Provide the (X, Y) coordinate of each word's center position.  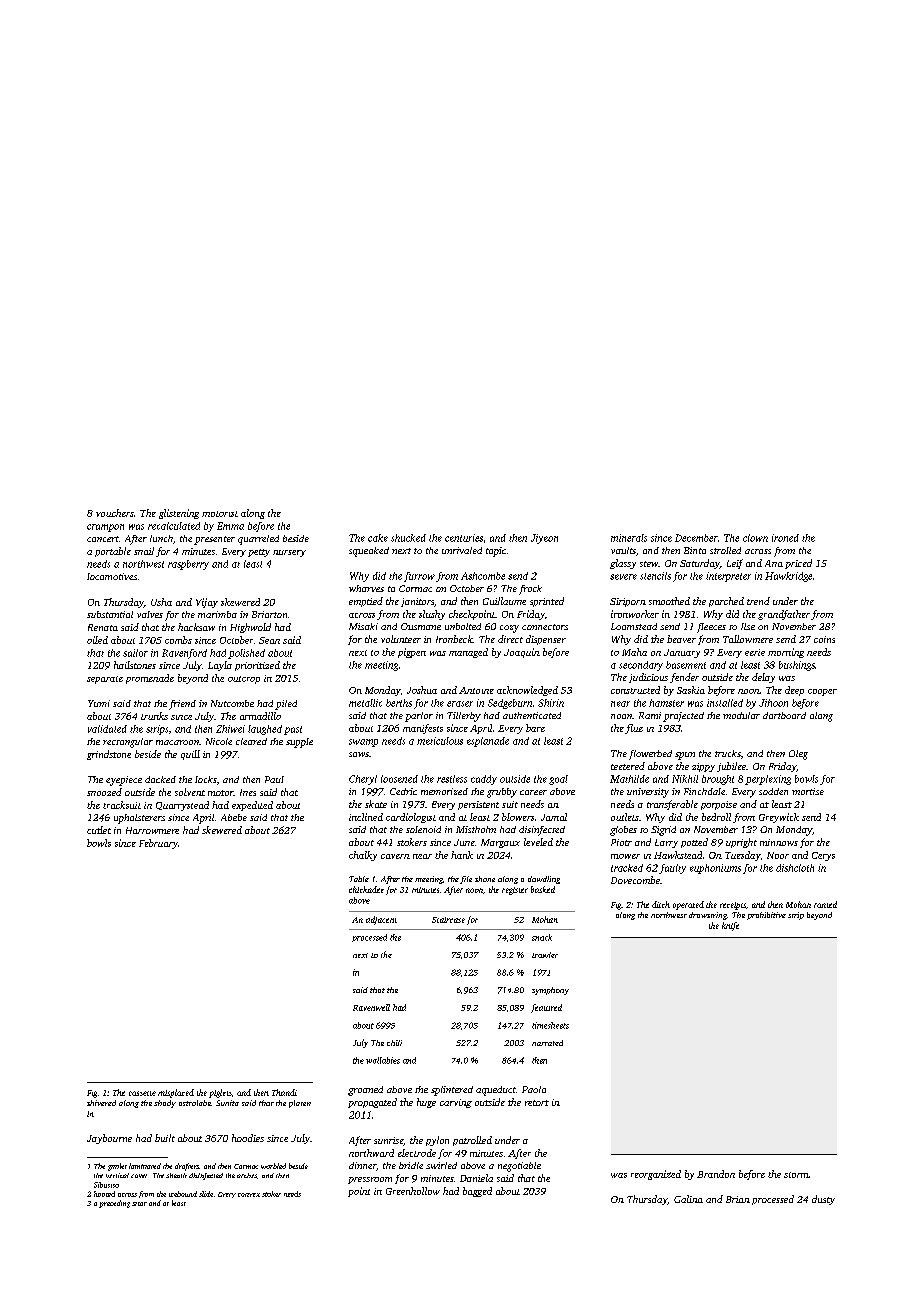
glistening (179, 514)
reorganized (656, 1175)
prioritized (257, 666)
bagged (477, 1192)
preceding (114, 1204)
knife (730, 926)
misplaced (176, 1093)
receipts (733, 906)
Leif (735, 564)
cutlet (99, 830)
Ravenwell (371, 1007)
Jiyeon (544, 539)
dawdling (544, 880)
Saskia (691, 690)
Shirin (551, 703)
